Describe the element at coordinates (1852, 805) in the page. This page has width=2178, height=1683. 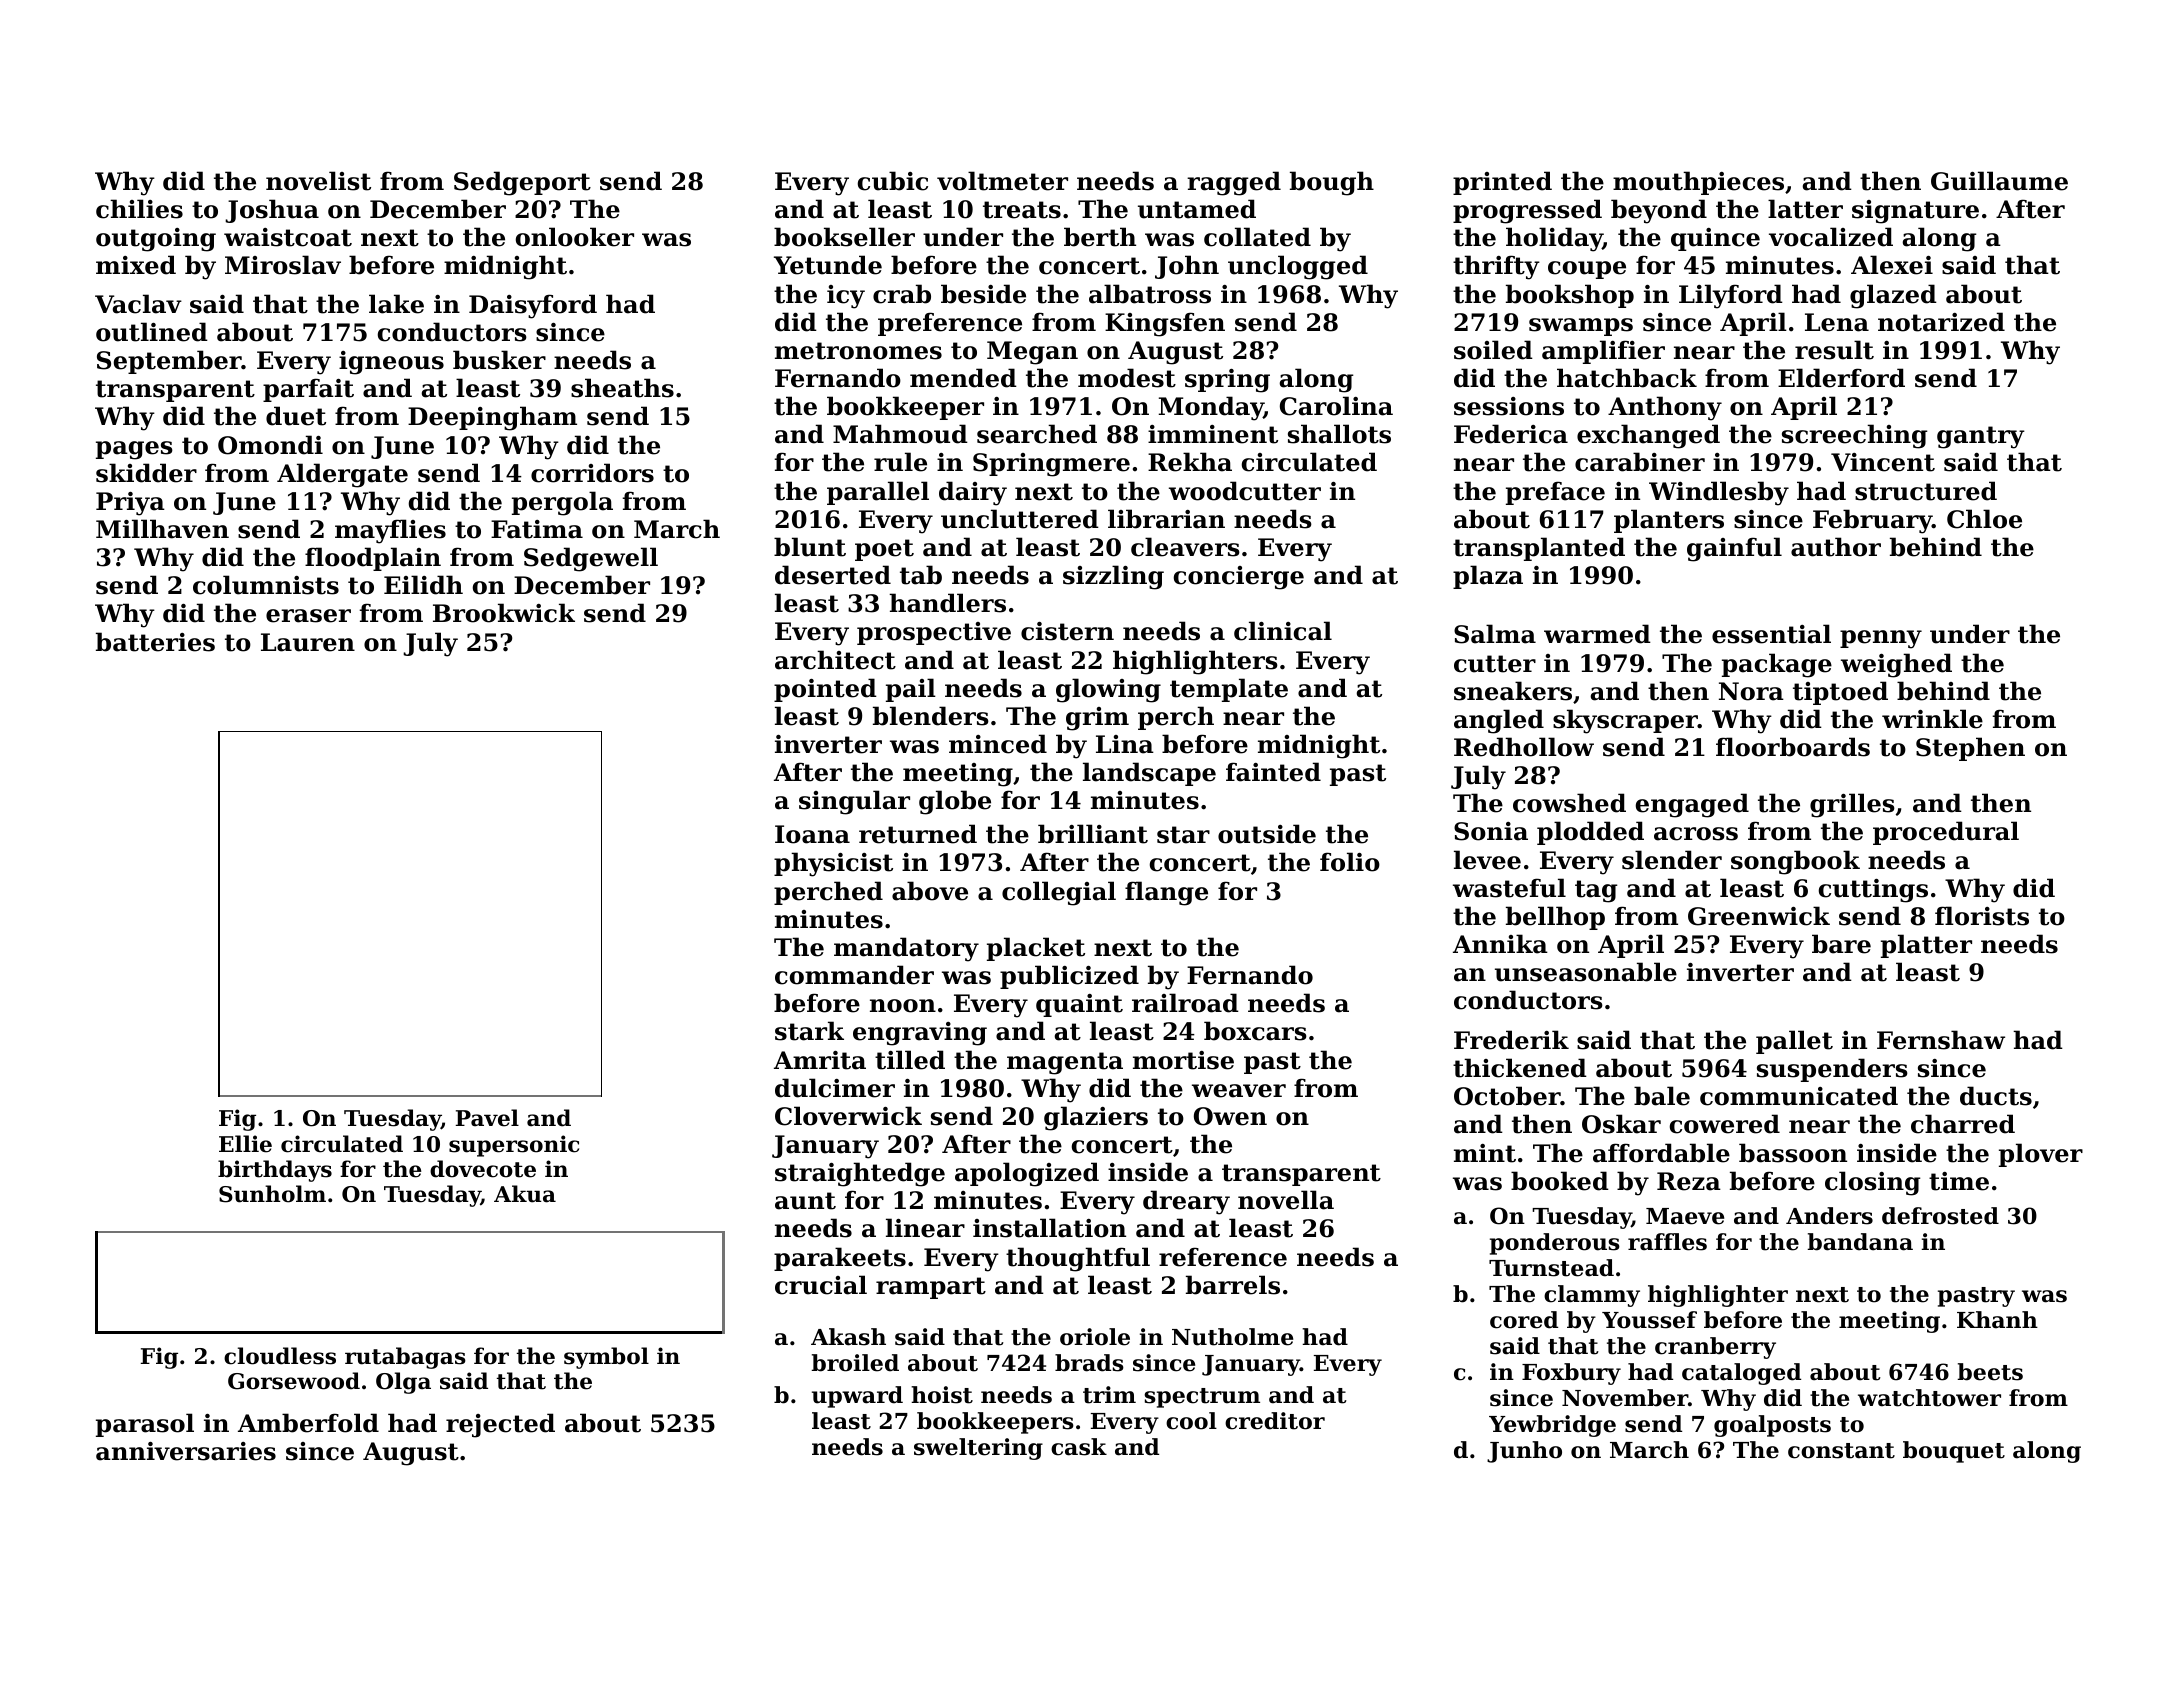
I see `grilles` at that location.
